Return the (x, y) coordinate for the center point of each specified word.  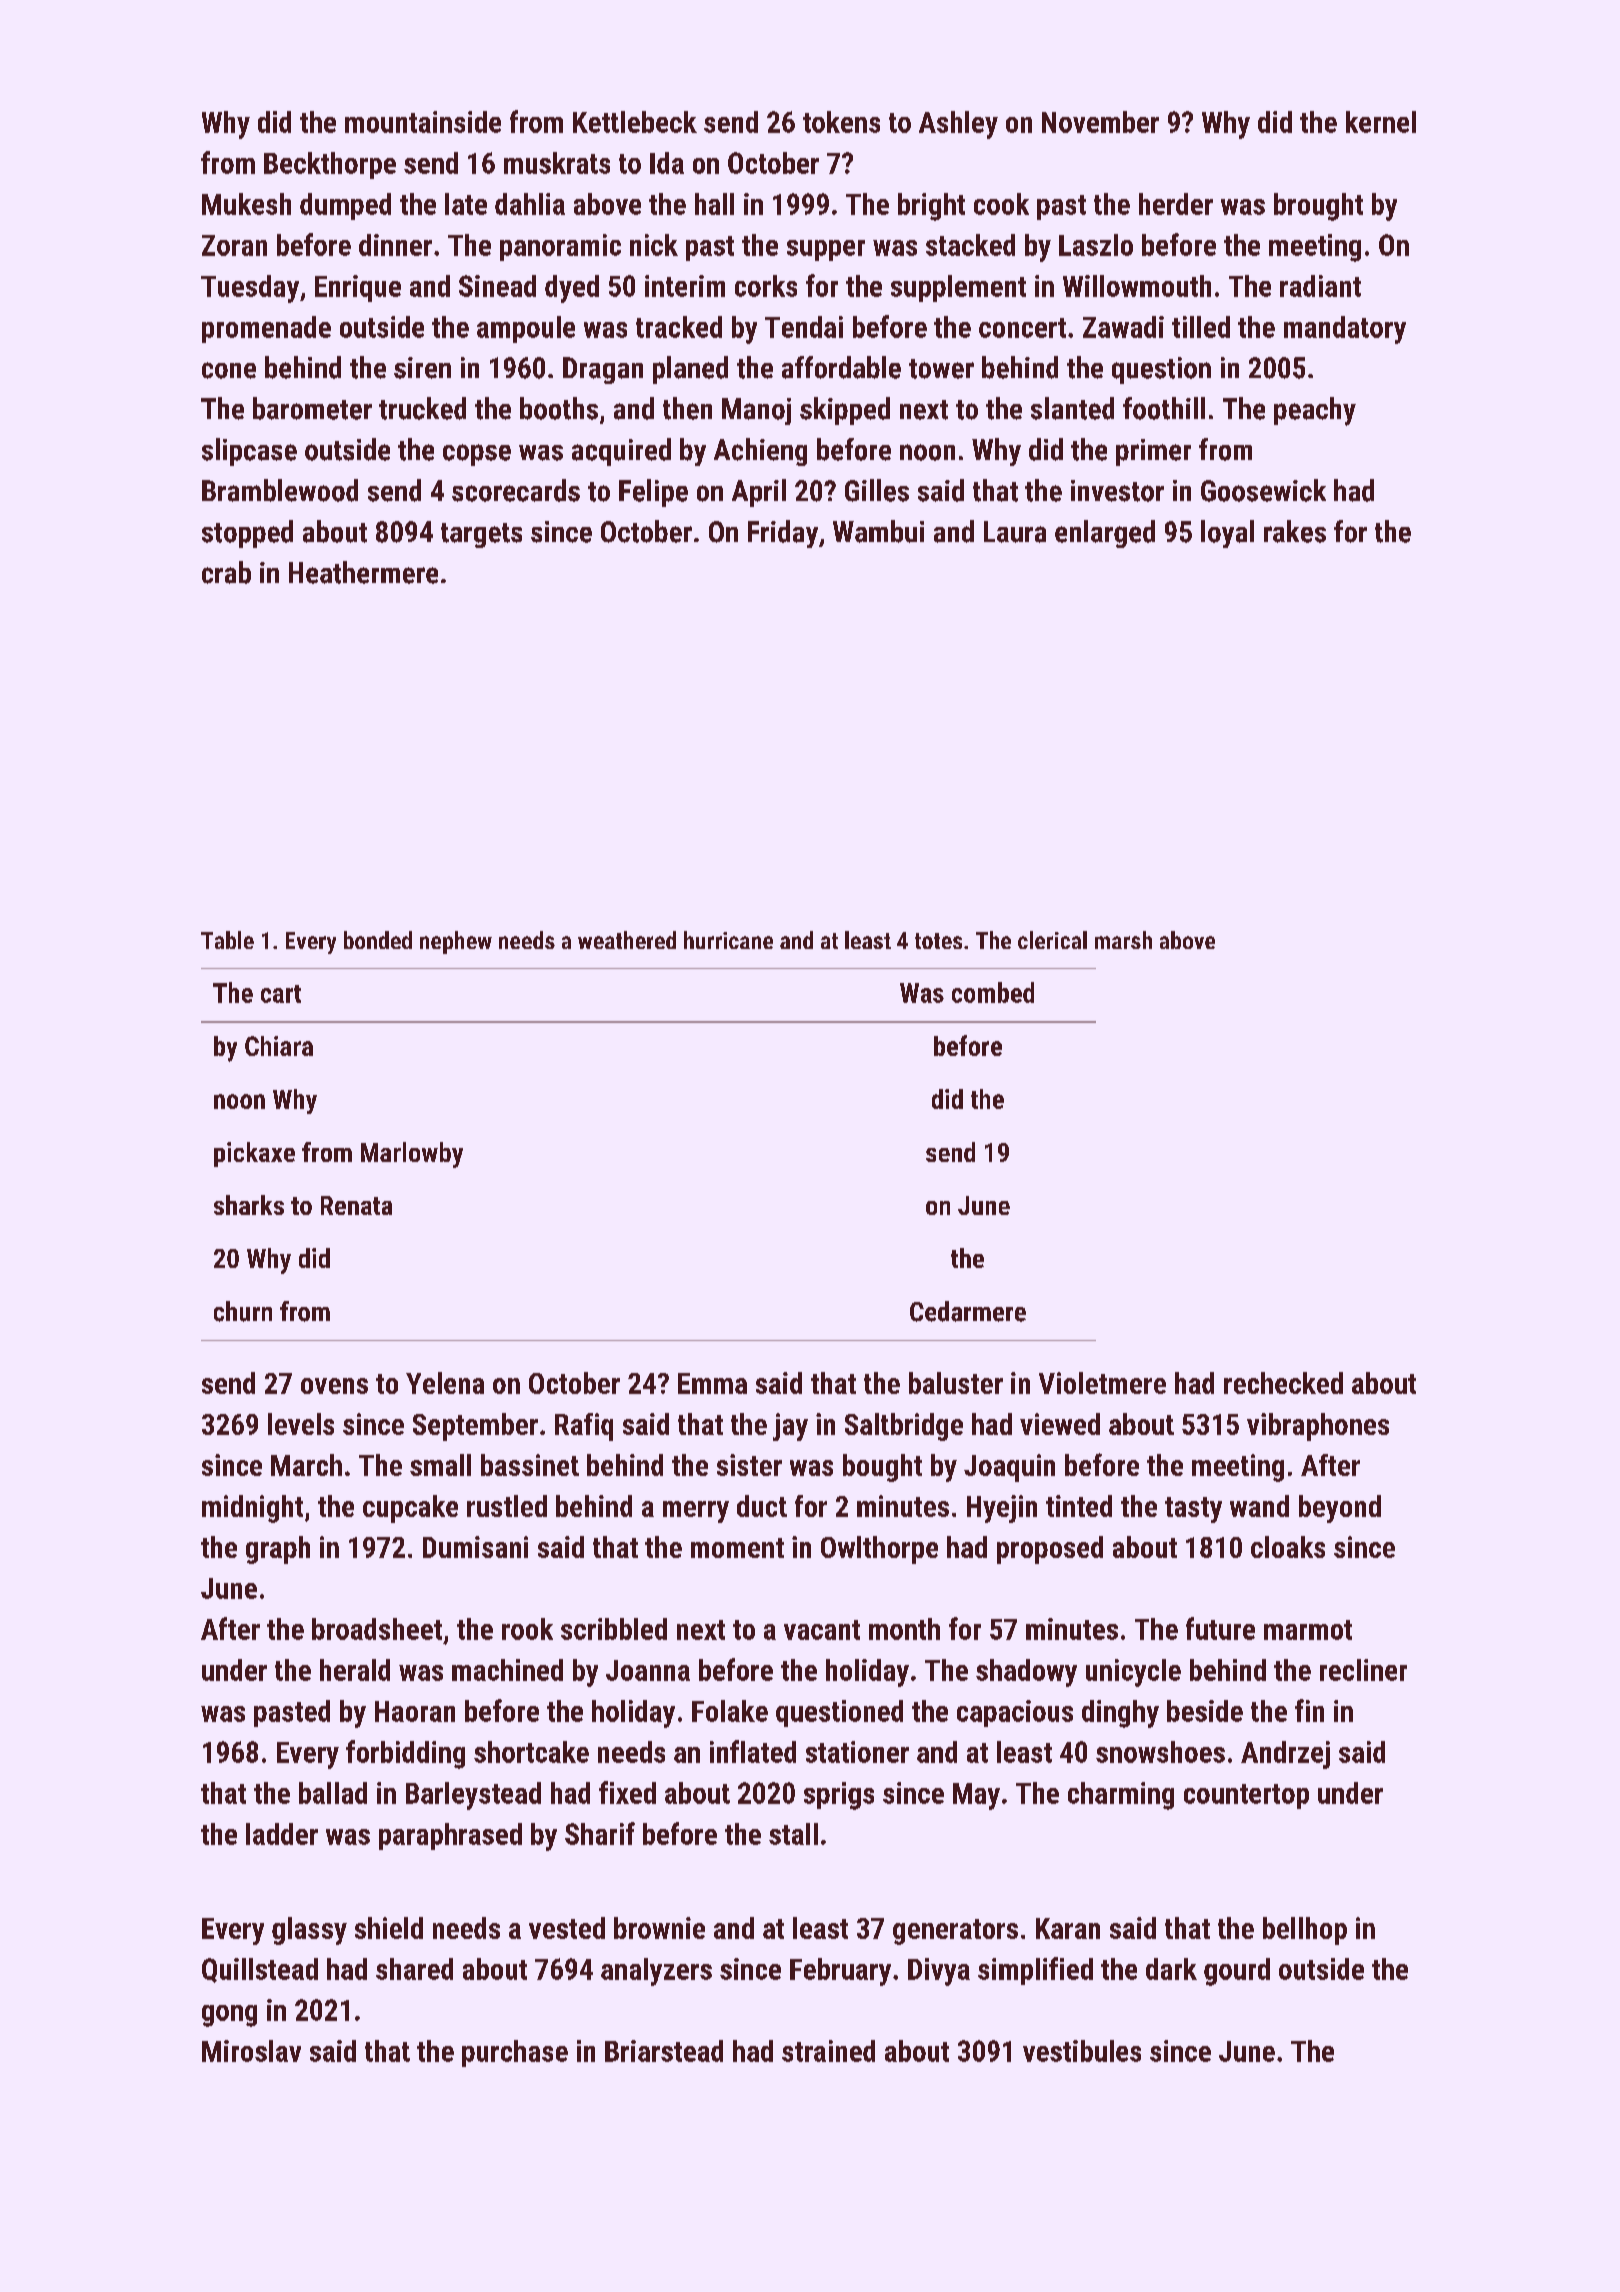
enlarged (1105, 534)
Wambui (878, 531)
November (1100, 122)
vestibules (1082, 2051)
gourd (1237, 1972)
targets (481, 535)
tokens (841, 122)
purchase (515, 2053)
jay (790, 1427)
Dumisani (475, 1547)
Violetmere (1102, 1383)
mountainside (423, 122)
